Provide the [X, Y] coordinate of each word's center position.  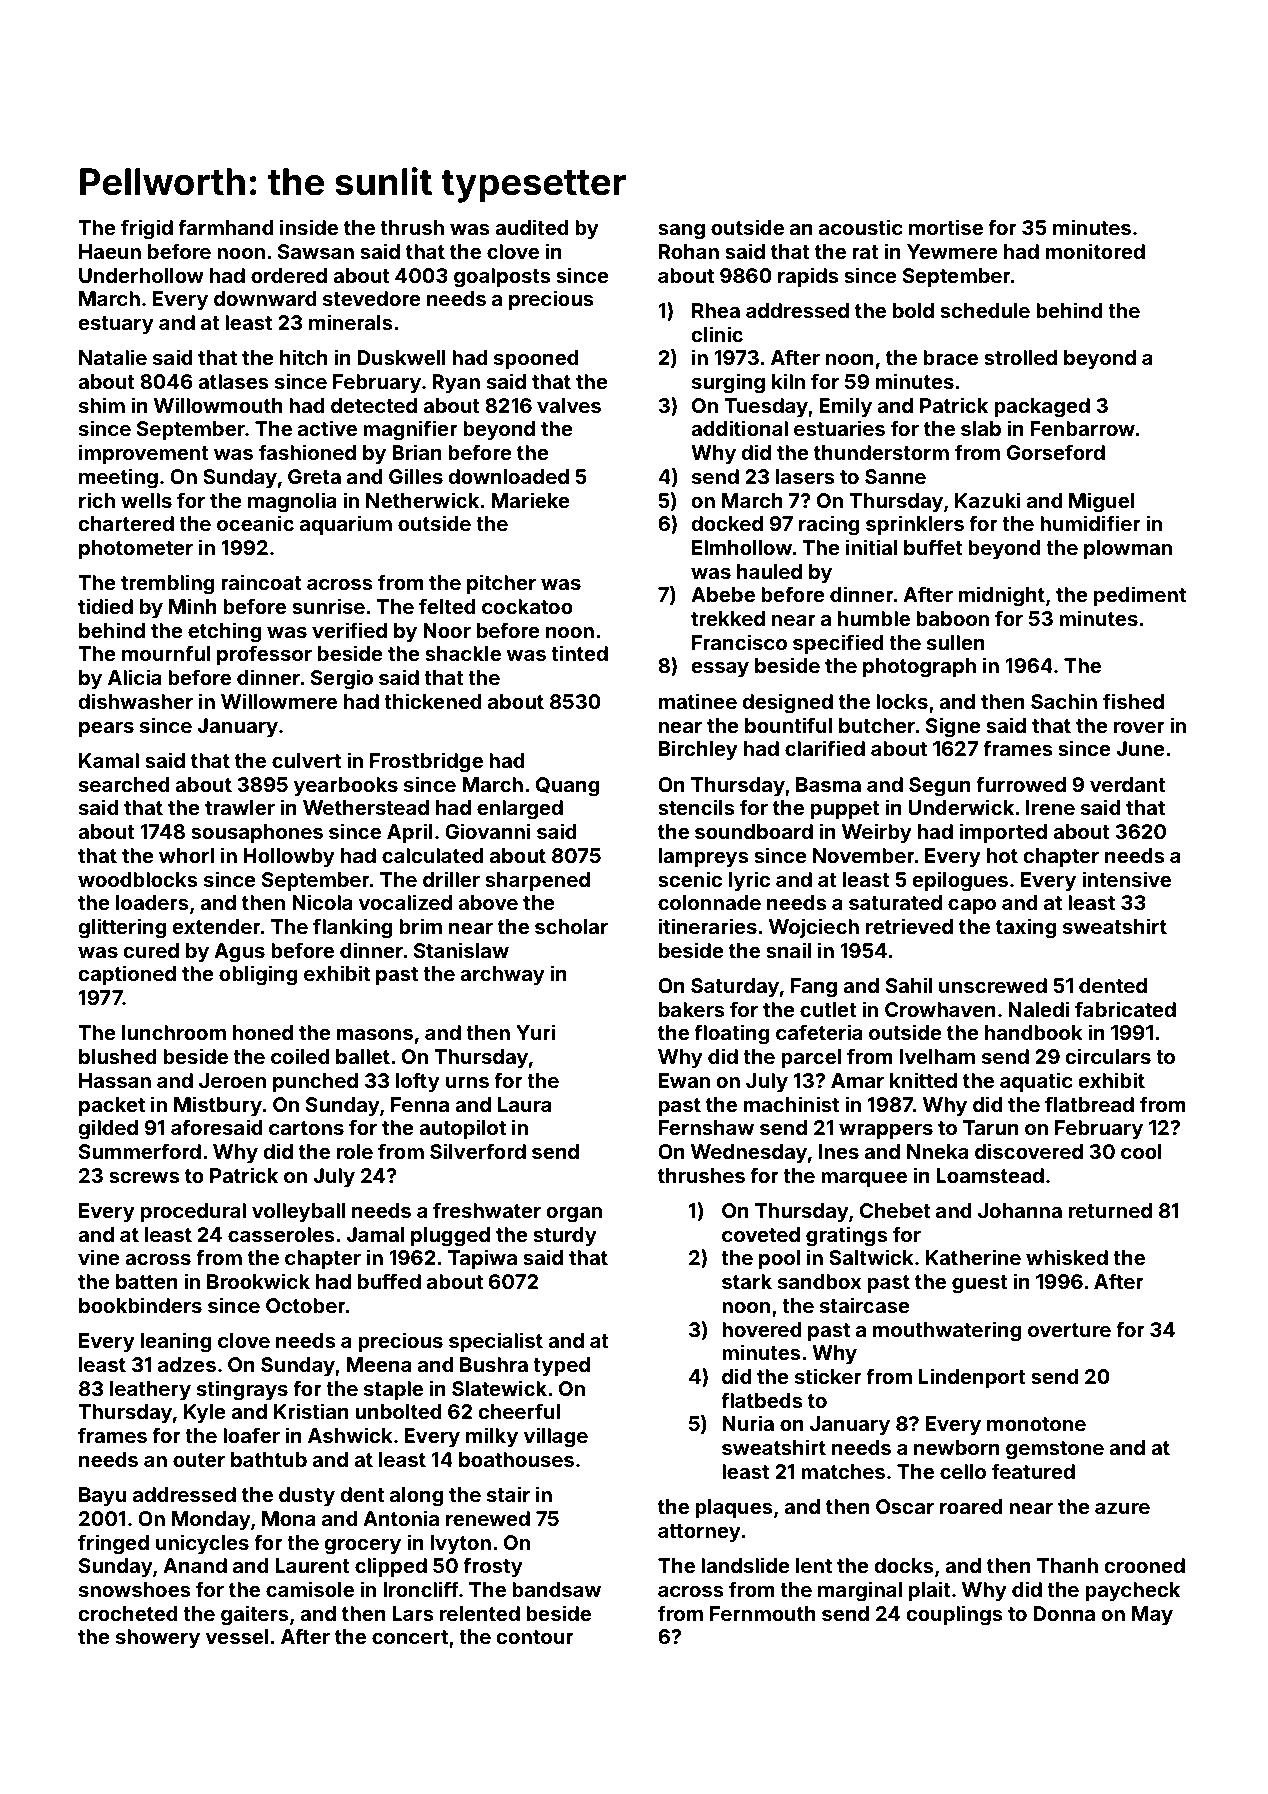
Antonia [401, 1518]
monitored [1095, 251]
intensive [1126, 879]
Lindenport [972, 1378]
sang [681, 232]
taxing [1026, 928]
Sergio [342, 679]
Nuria [748, 1423]
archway [502, 975]
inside [309, 227]
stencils [696, 807]
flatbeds [762, 1400]
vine [99, 1257]
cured [151, 950]
